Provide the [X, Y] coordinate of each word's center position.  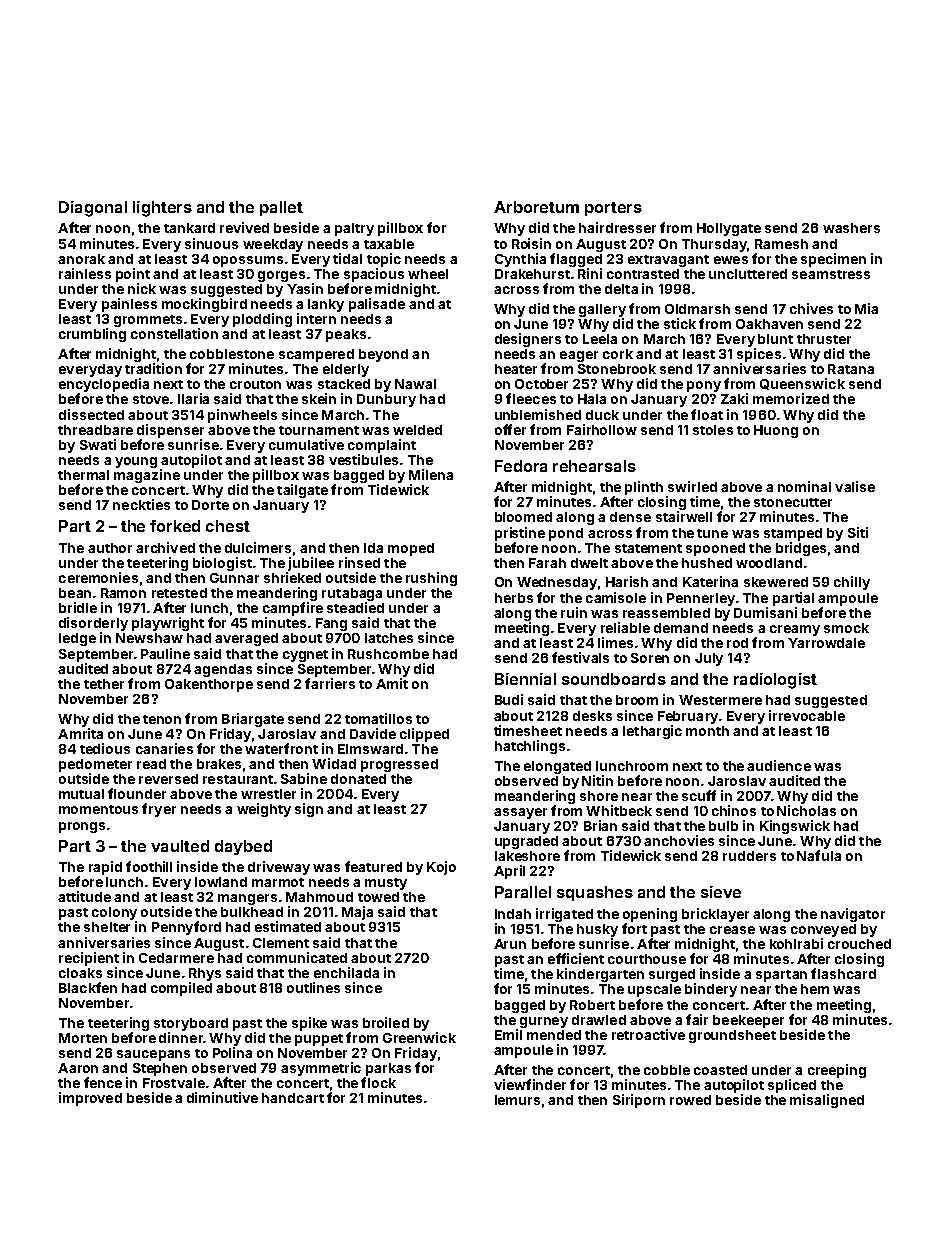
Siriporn [639, 1101]
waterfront [281, 748]
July [709, 659]
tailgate [302, 491]
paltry [354, 229]
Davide [373, 733]
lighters [162, 209]
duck [602, 415]
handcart [293, 1098]
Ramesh [781, 244]
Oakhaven [769, 324]
